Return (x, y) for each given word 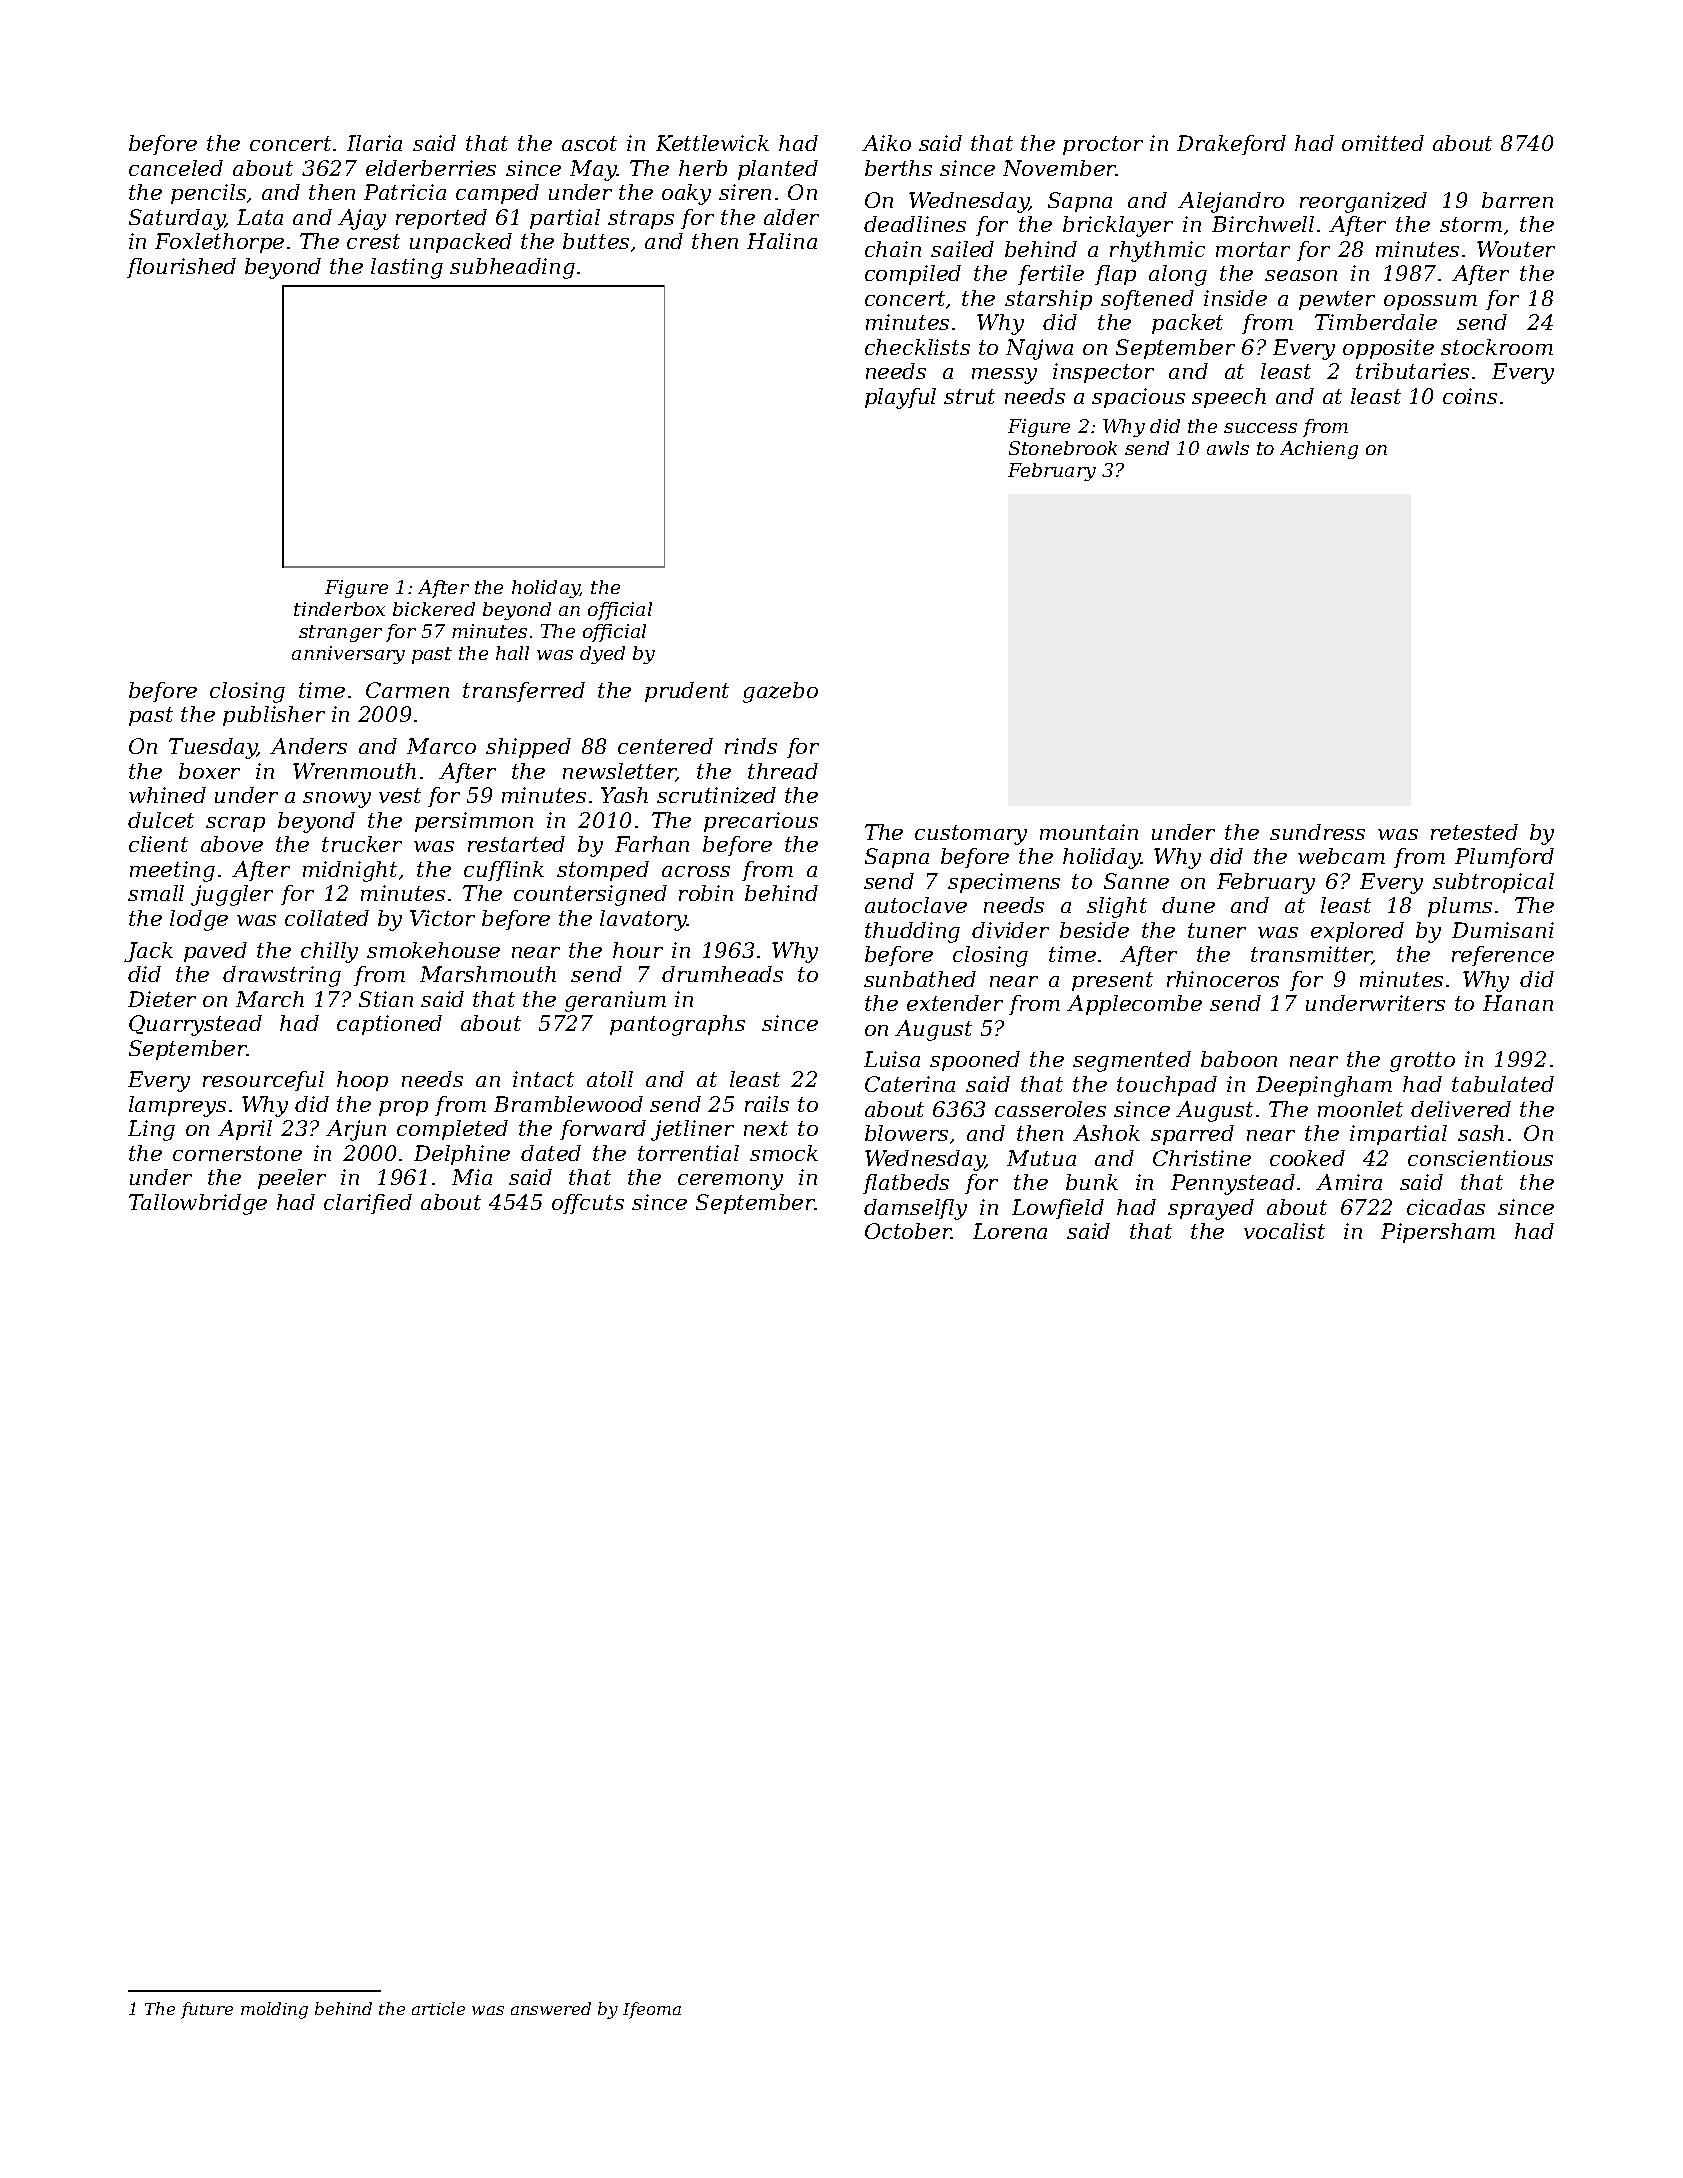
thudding (912, 932)
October (908, 1231)
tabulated (1503, 1084)
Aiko (886, 143)
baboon (1239, 1059)
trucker (362, 844)
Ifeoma (652, 2010)
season (1301, 275)
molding (274, 2010)
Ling (151, 1130)
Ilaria (374, 143)
